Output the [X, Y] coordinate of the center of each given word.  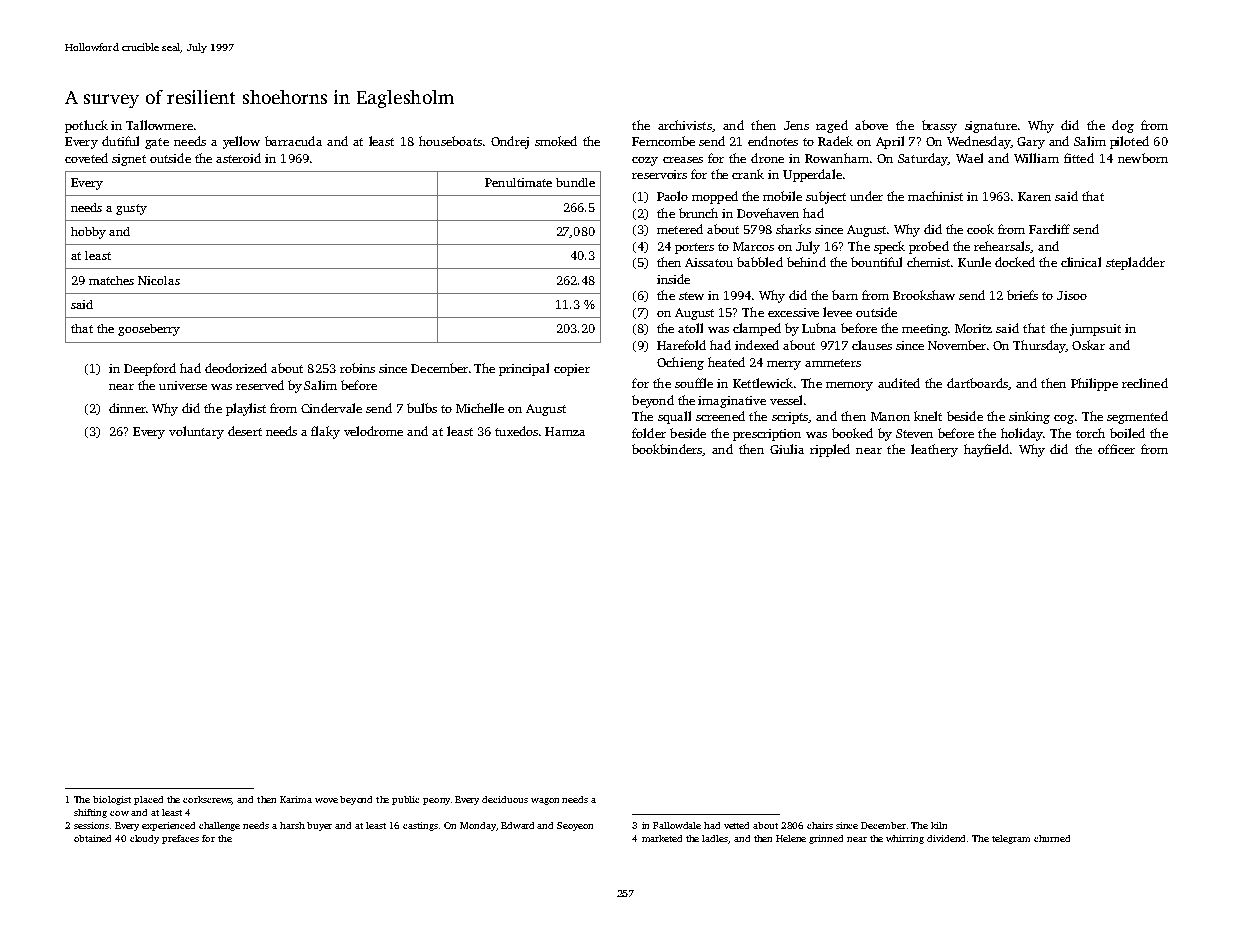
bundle [575, 182]
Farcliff [1049, 229]
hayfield [986, 450]
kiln [939, 825]
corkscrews [207, 800]
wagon [545, 801]
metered [680, 229]
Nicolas [159, 280]
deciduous [505, 799]
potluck [86, 126]
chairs [820, 825]
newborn [1143, 158]
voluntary [196, 432]
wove [326, 800]
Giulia [787, 449]
